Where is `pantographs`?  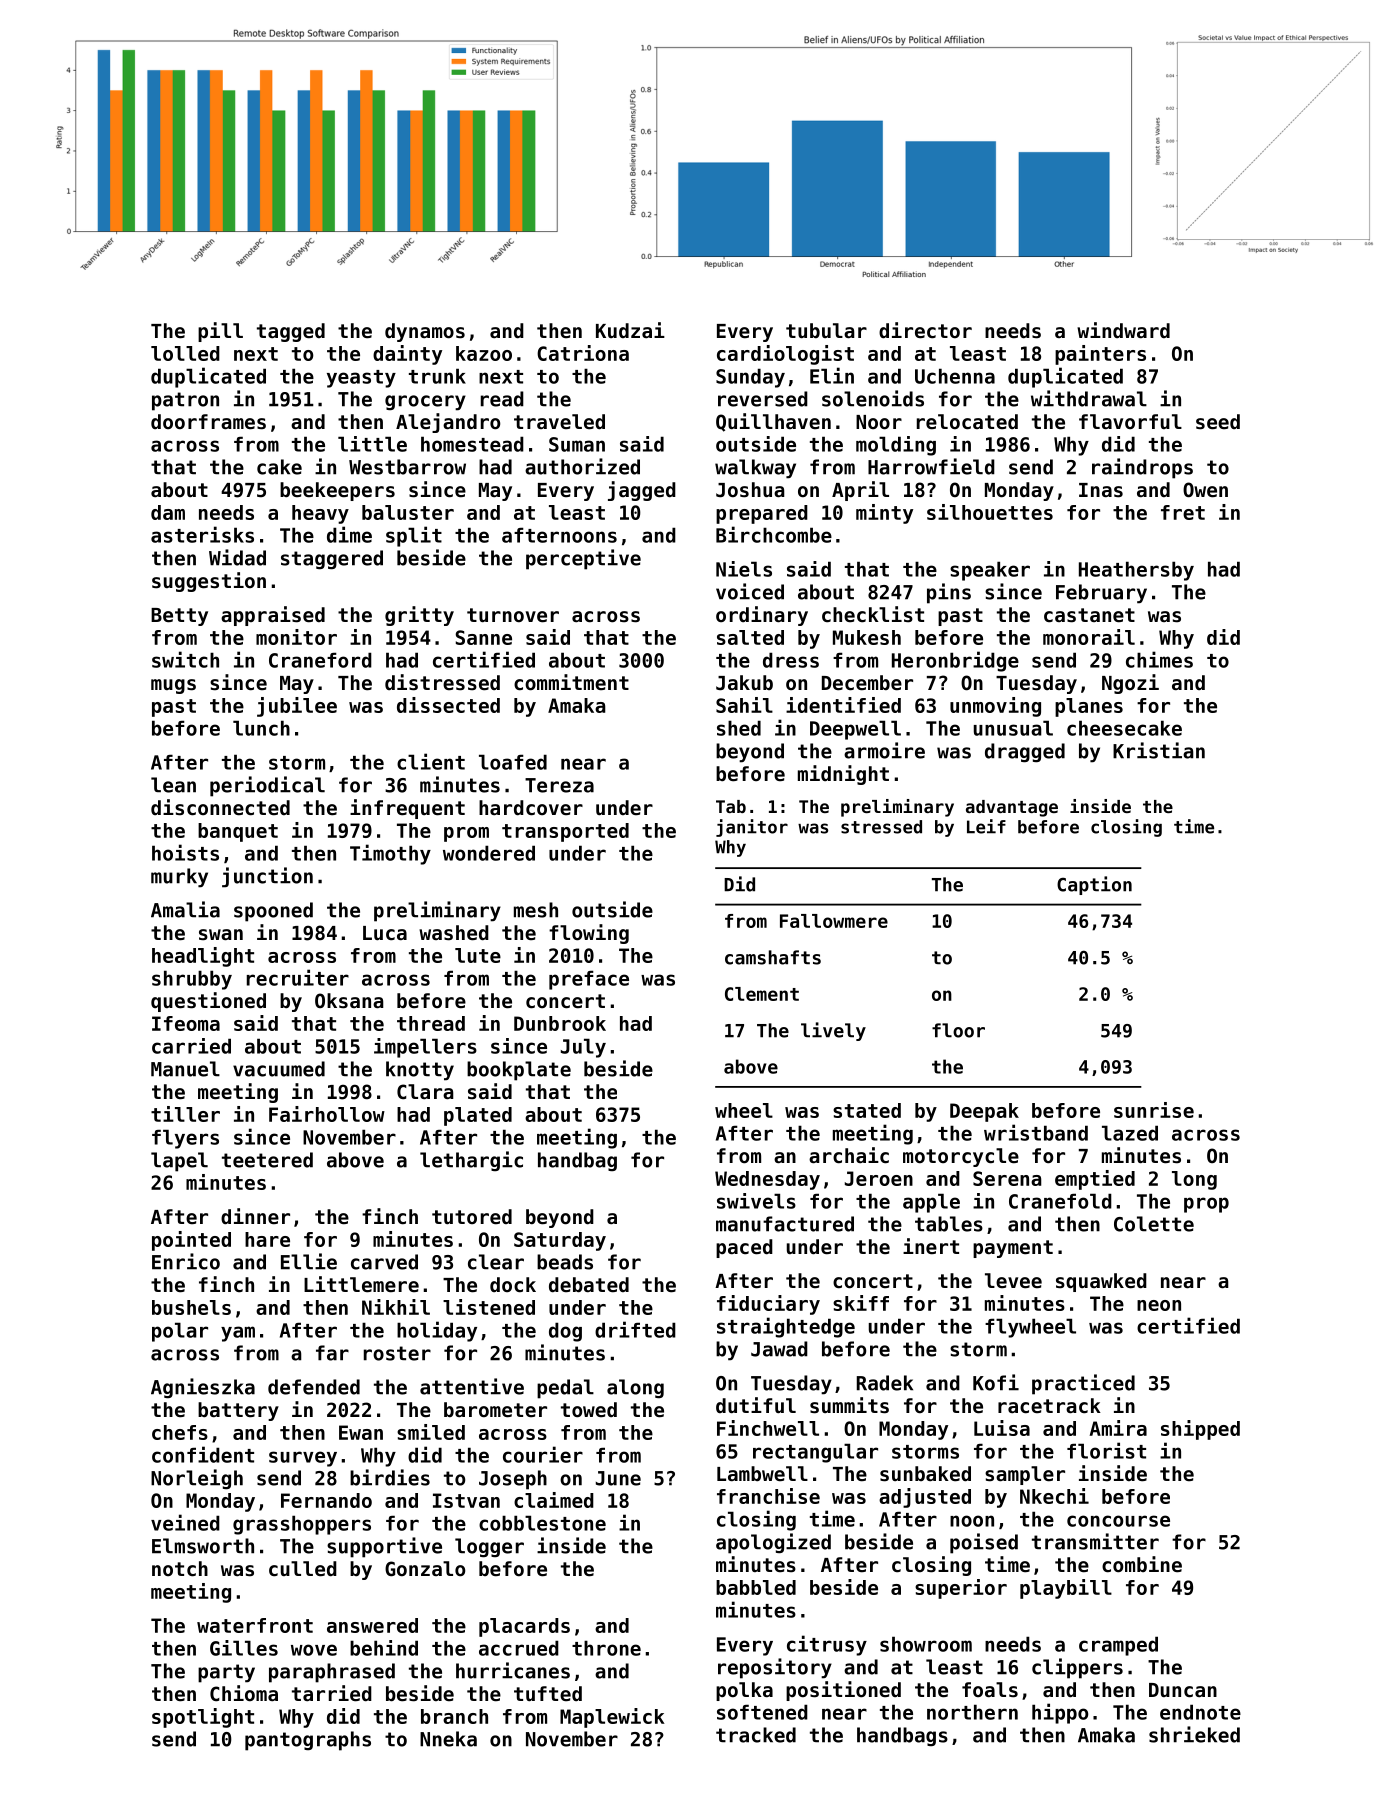 pantographs is located at coordinates (308, 1741).
